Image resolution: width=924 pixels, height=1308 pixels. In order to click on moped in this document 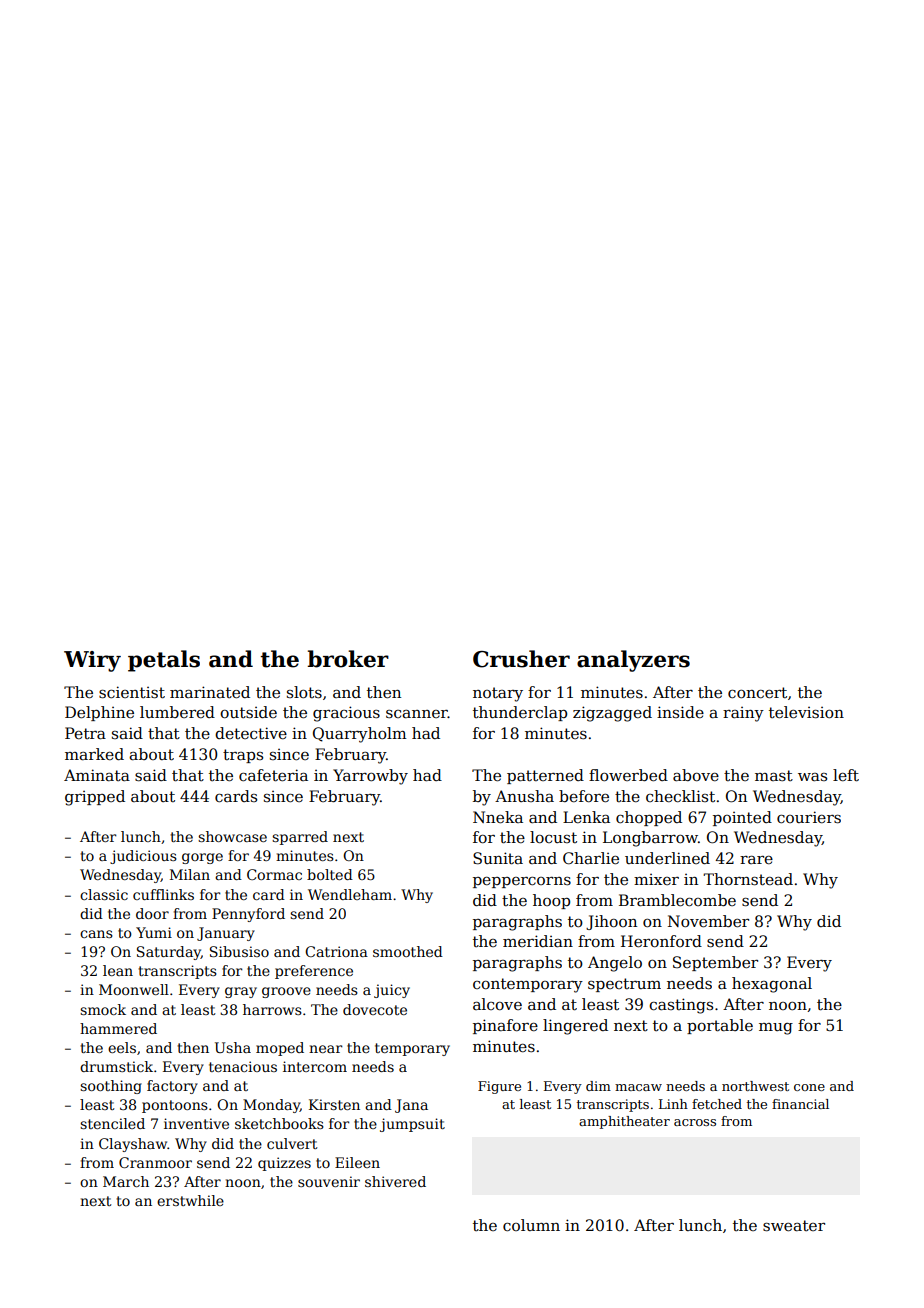, I will do `click(280, 1049)`.
